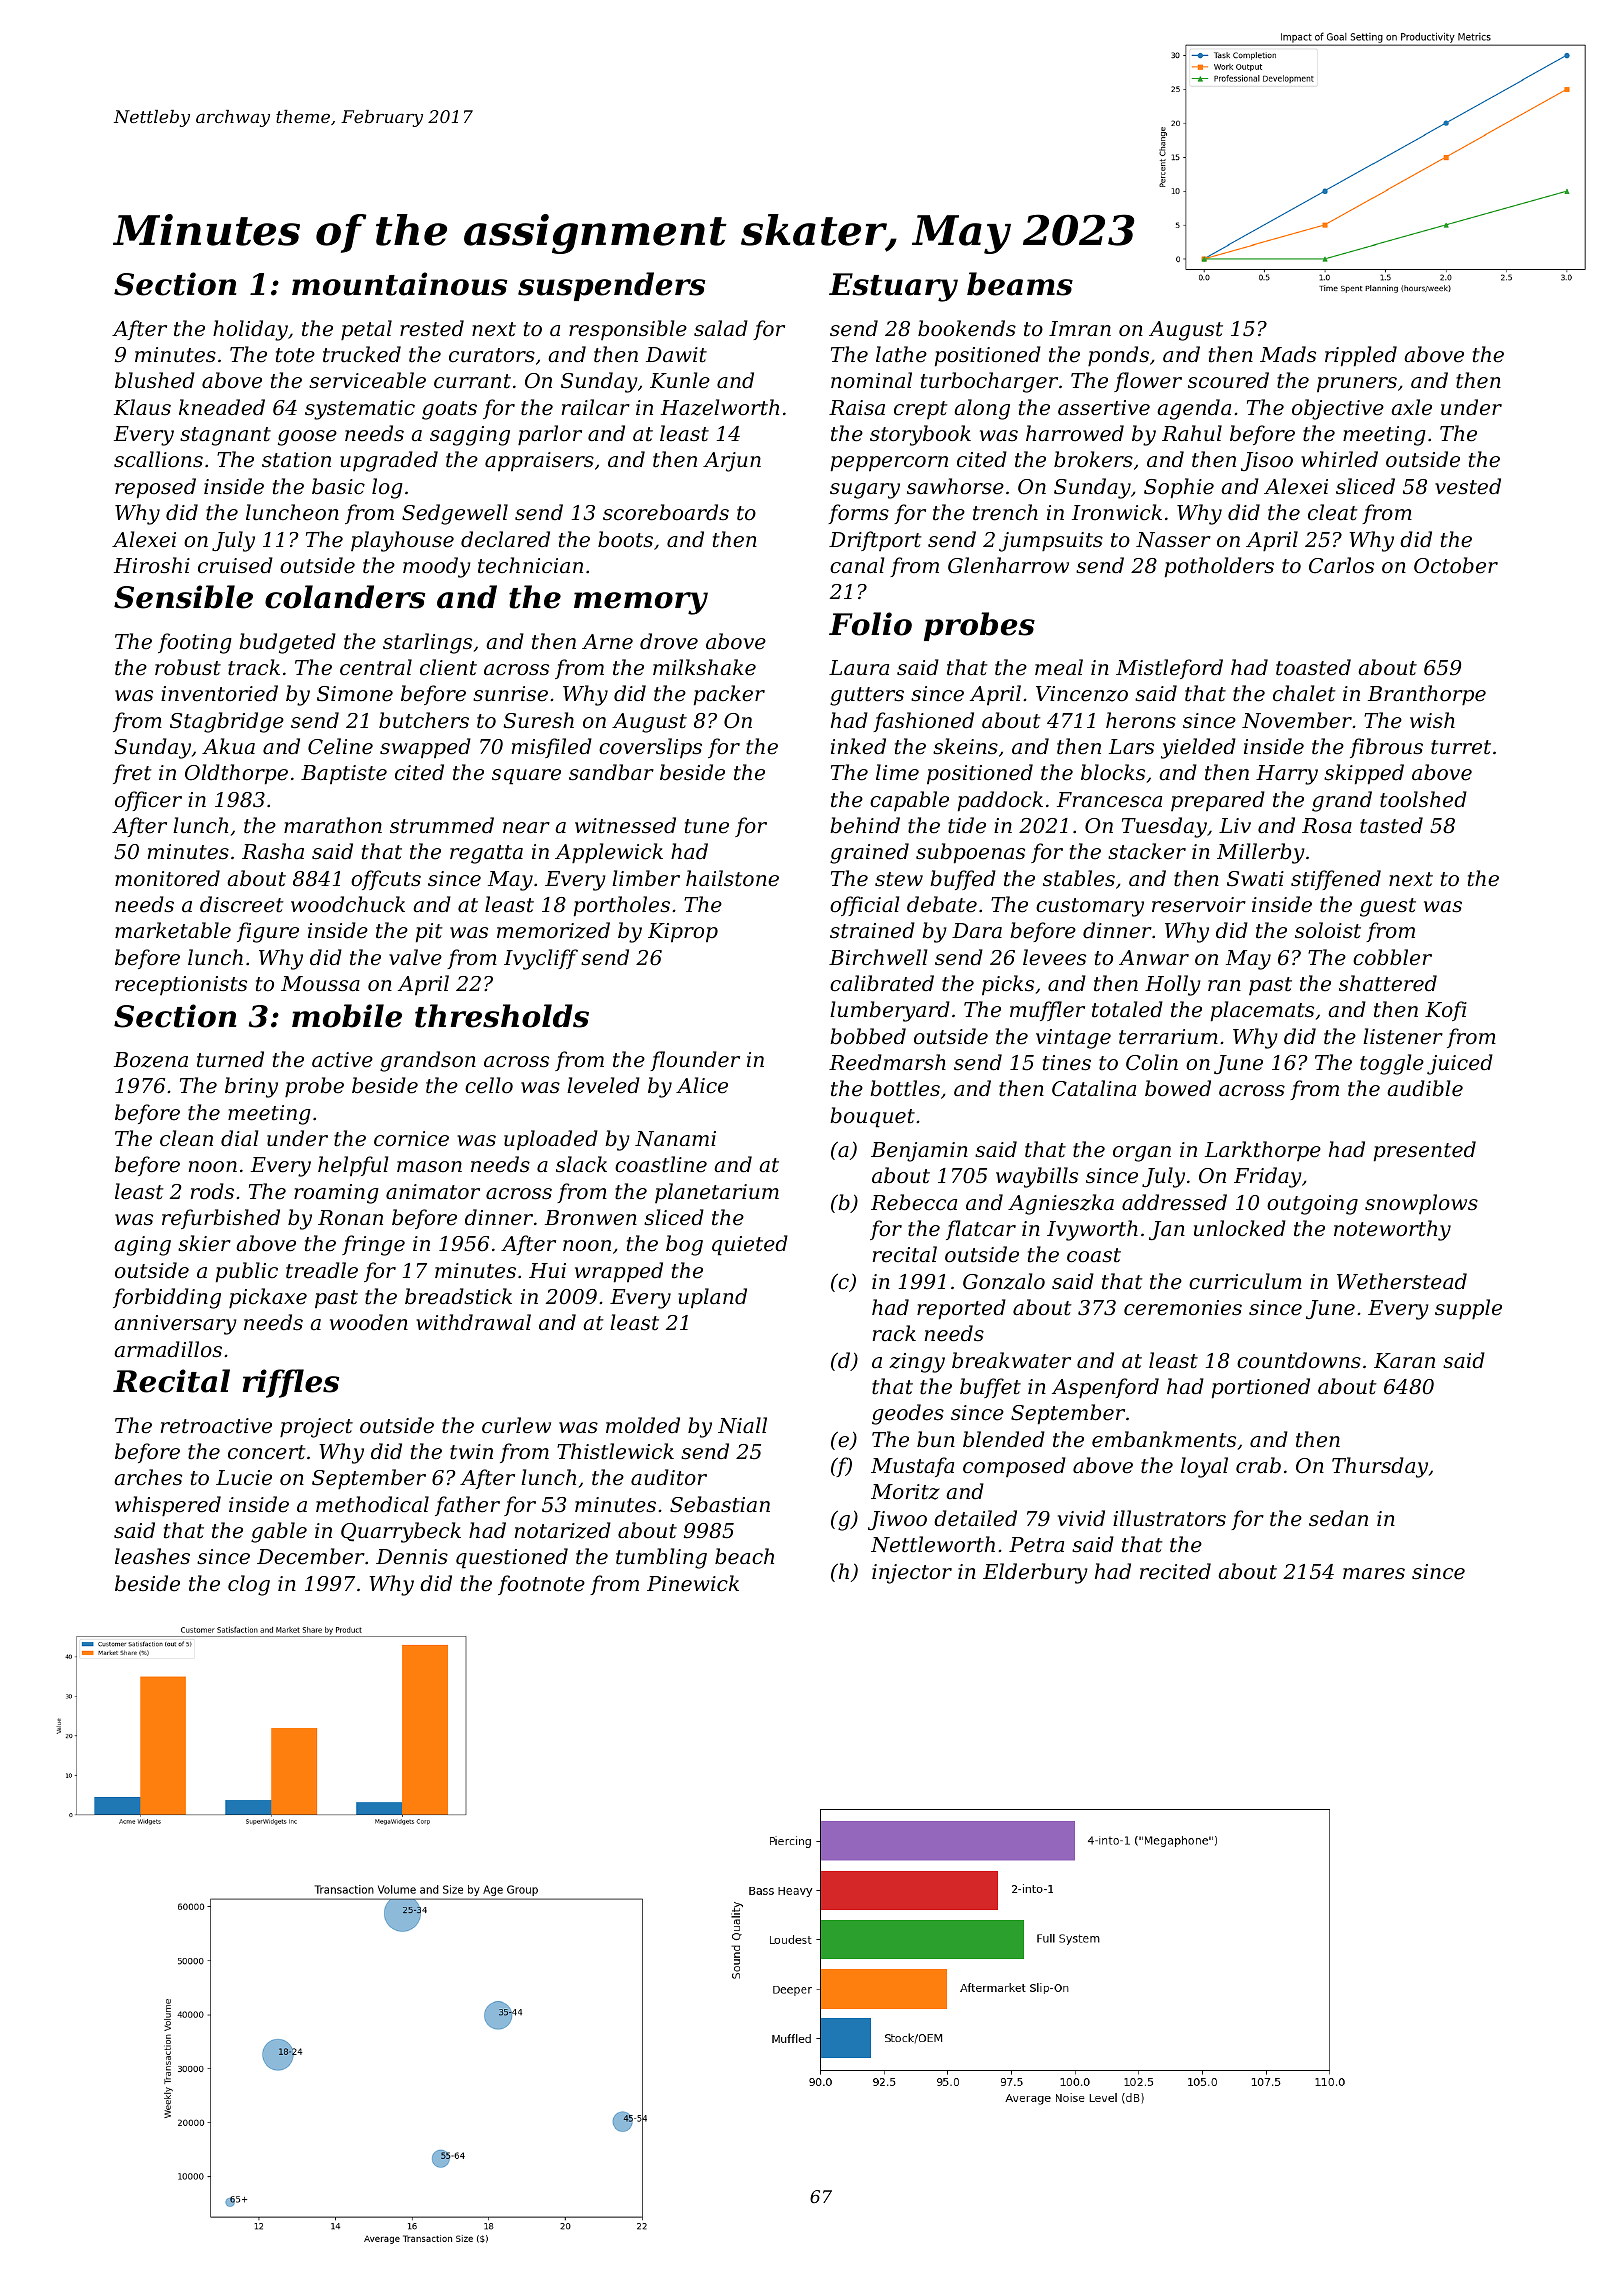 This image has width=1620, height=2292. Describe the element at coordinates (227, 722) in the image. I see `Stagbridge` at that location.
